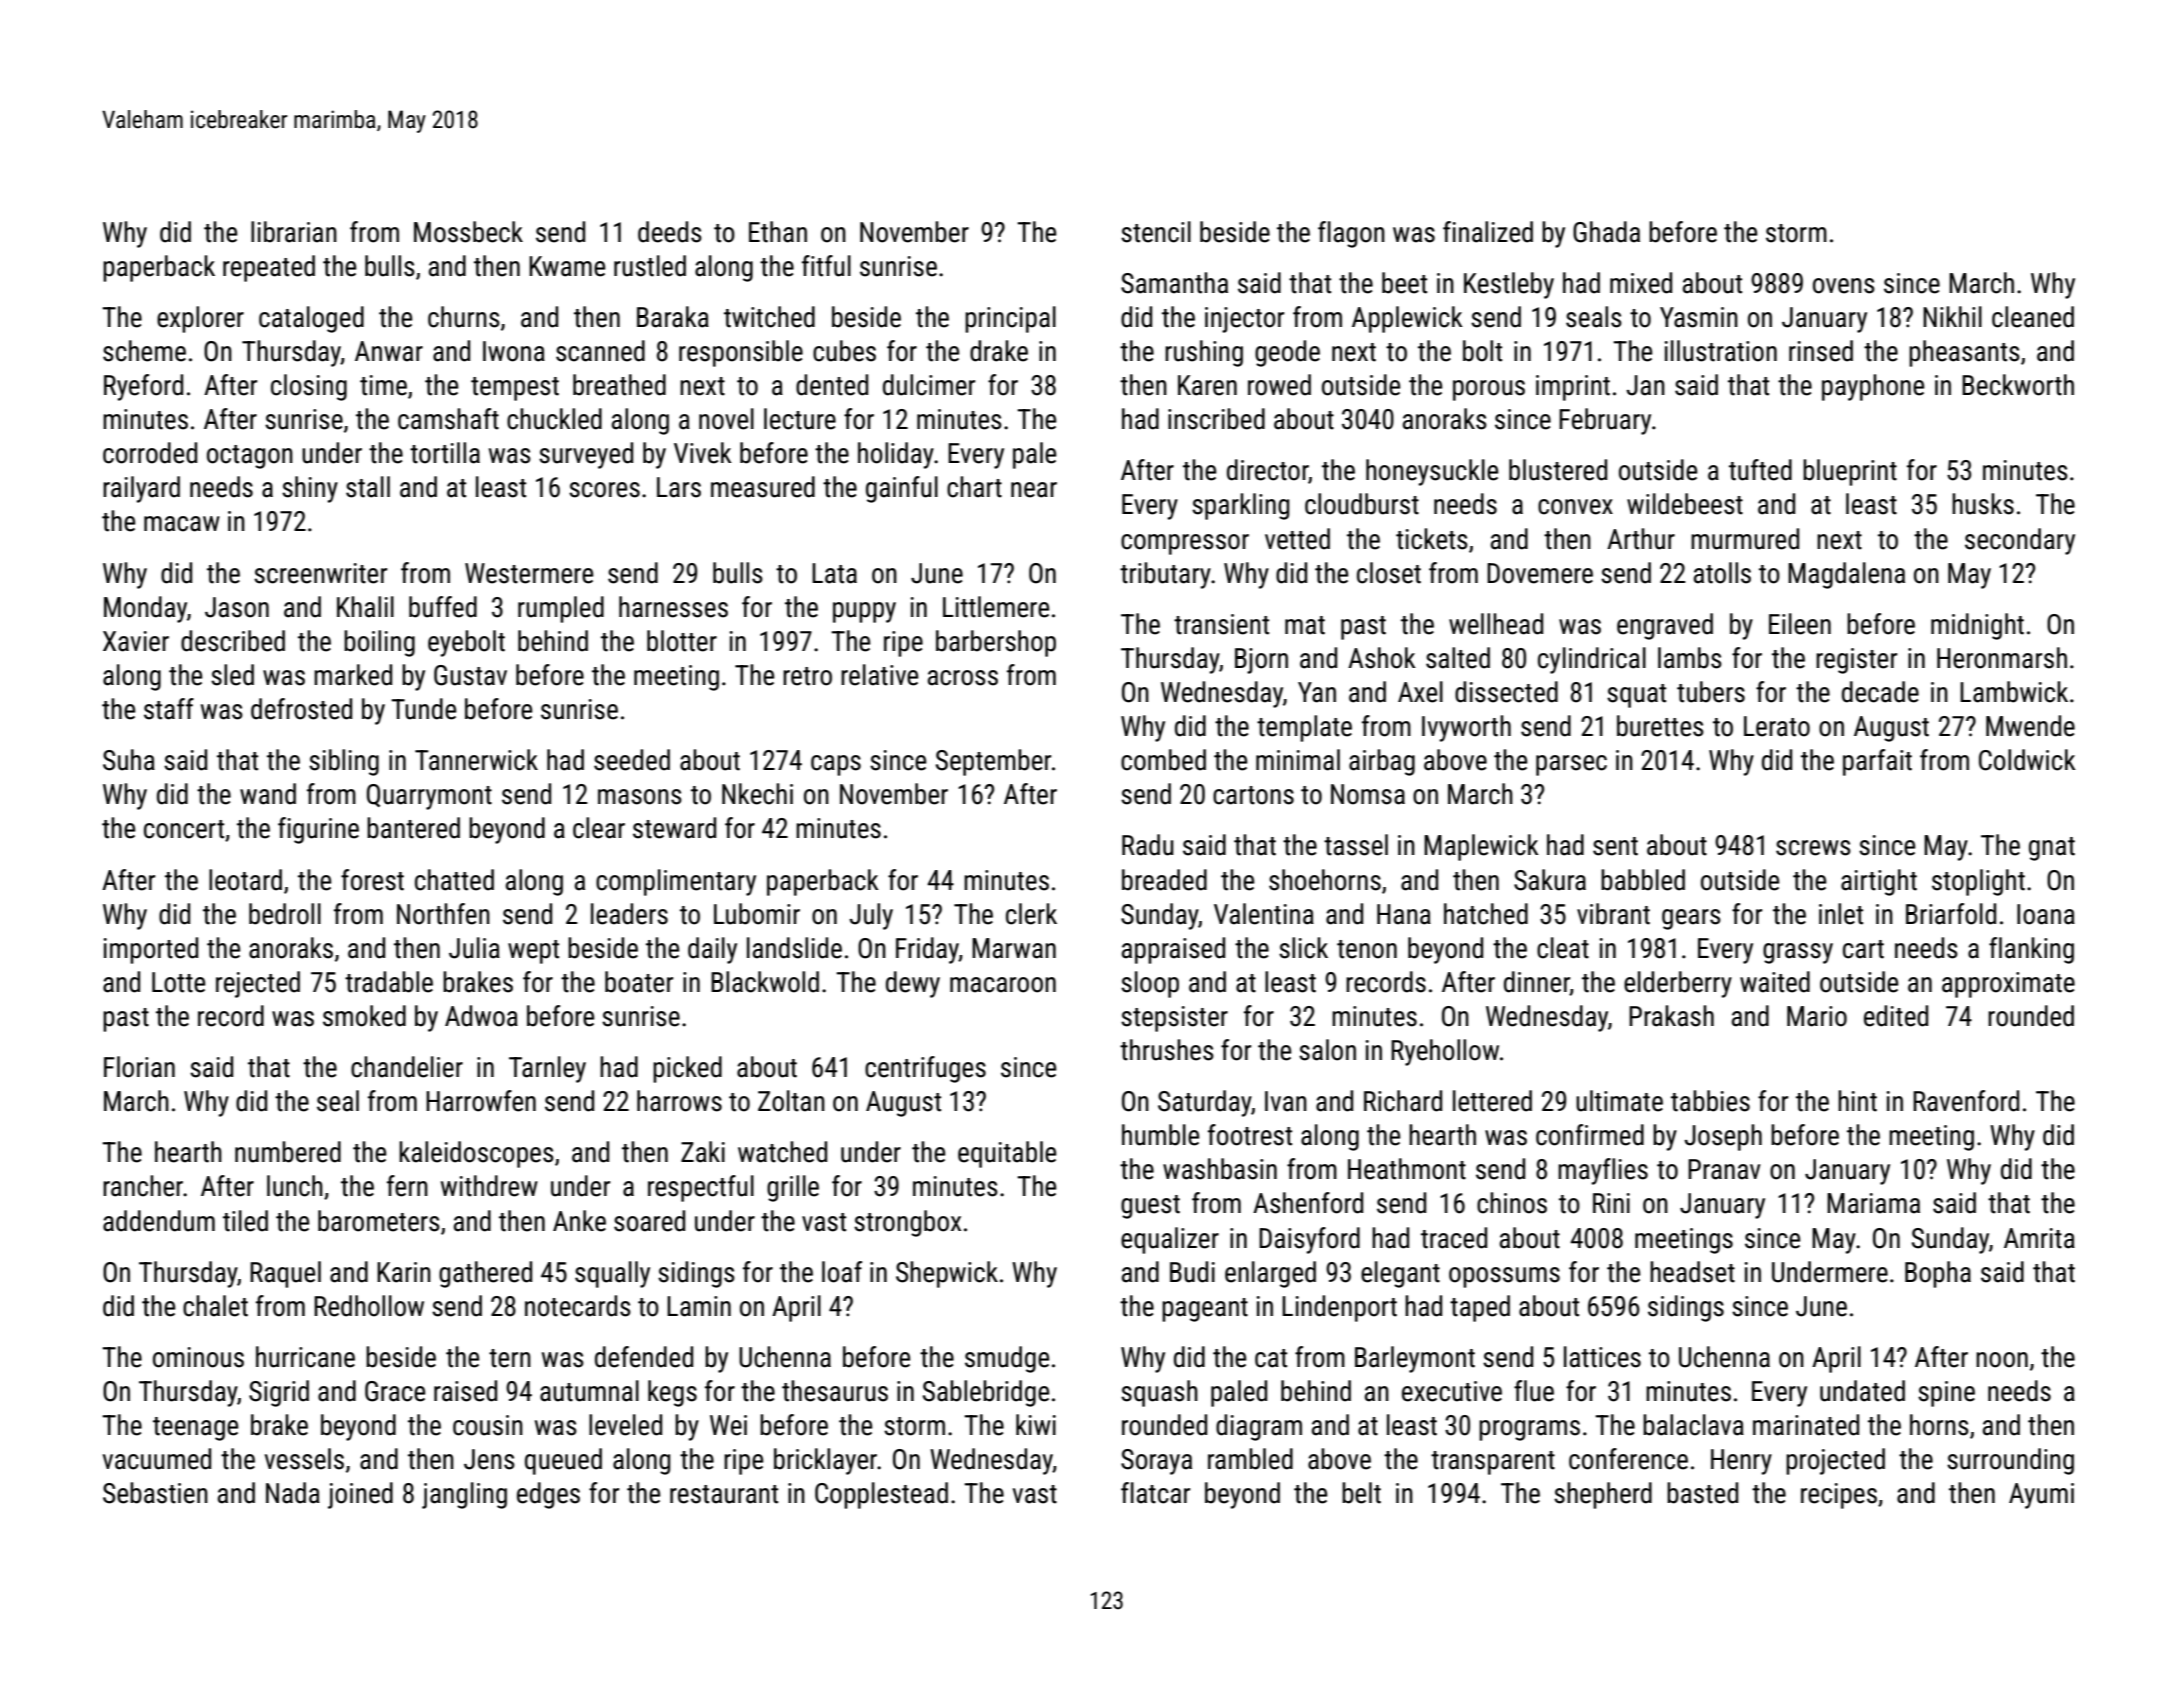  Describe the element at coordinates (310, 489) in the screenshot. I see `shiny` at that location.
